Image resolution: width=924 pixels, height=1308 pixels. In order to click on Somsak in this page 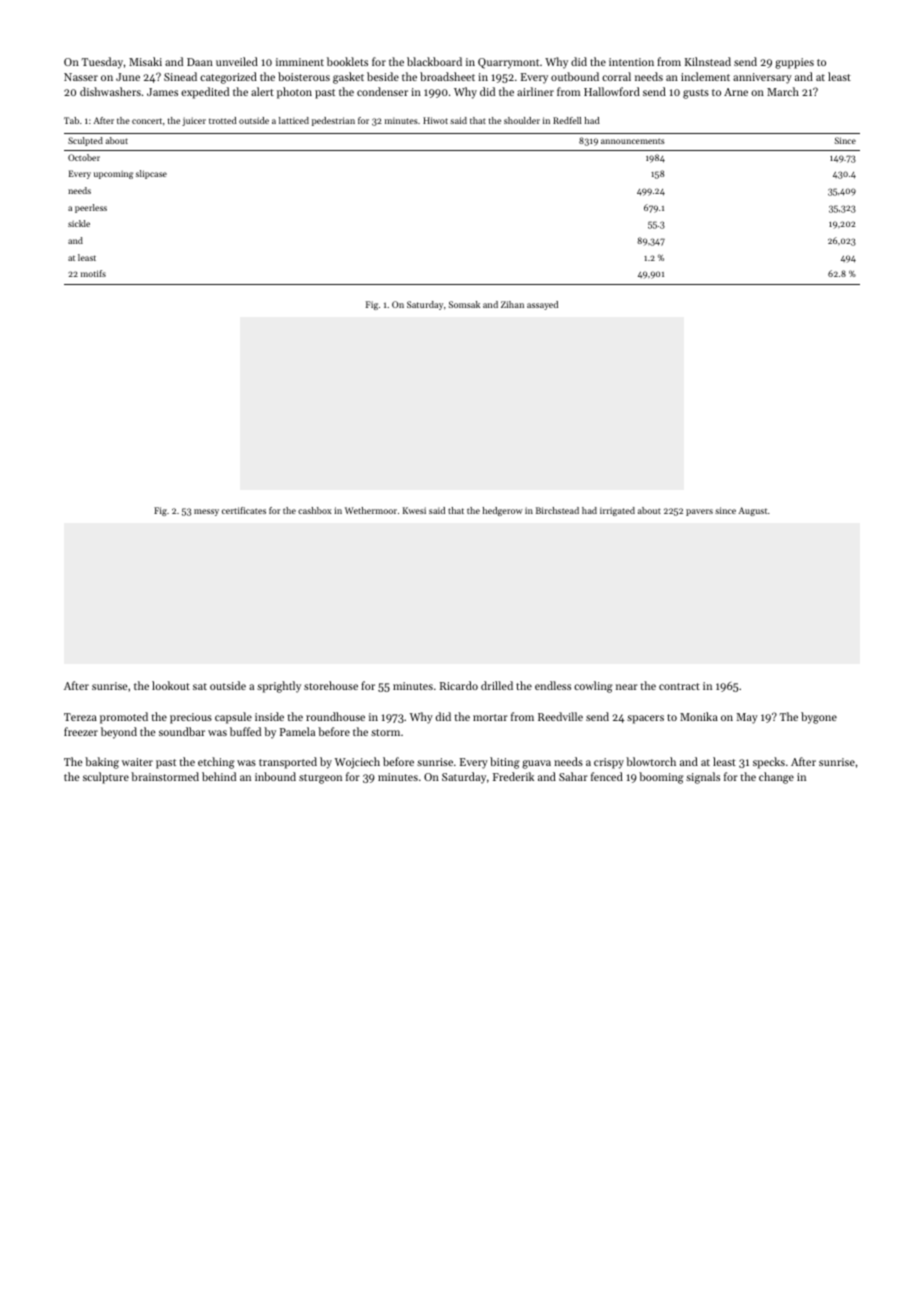, I will do `click(464, 304)`.
